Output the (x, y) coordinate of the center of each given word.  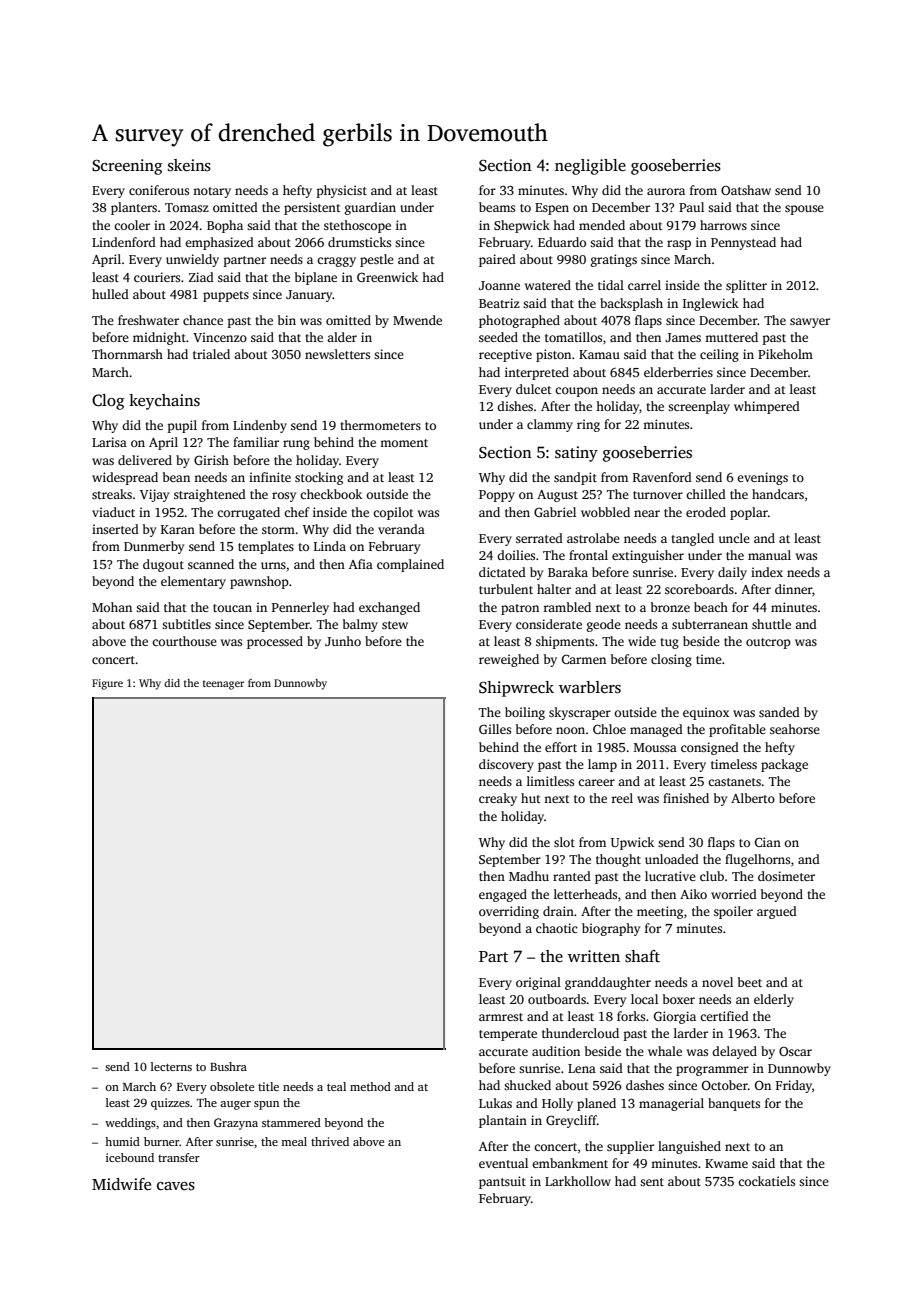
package (784, 765)
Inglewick (711, 304)
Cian (768, 842)
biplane (316, 278)
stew (395, 625)
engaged (503, 895)
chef (297, 512)
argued (777, 912)
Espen (552, 209)
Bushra (228, 1066)
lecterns (171, 1066)
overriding (509, 912)
